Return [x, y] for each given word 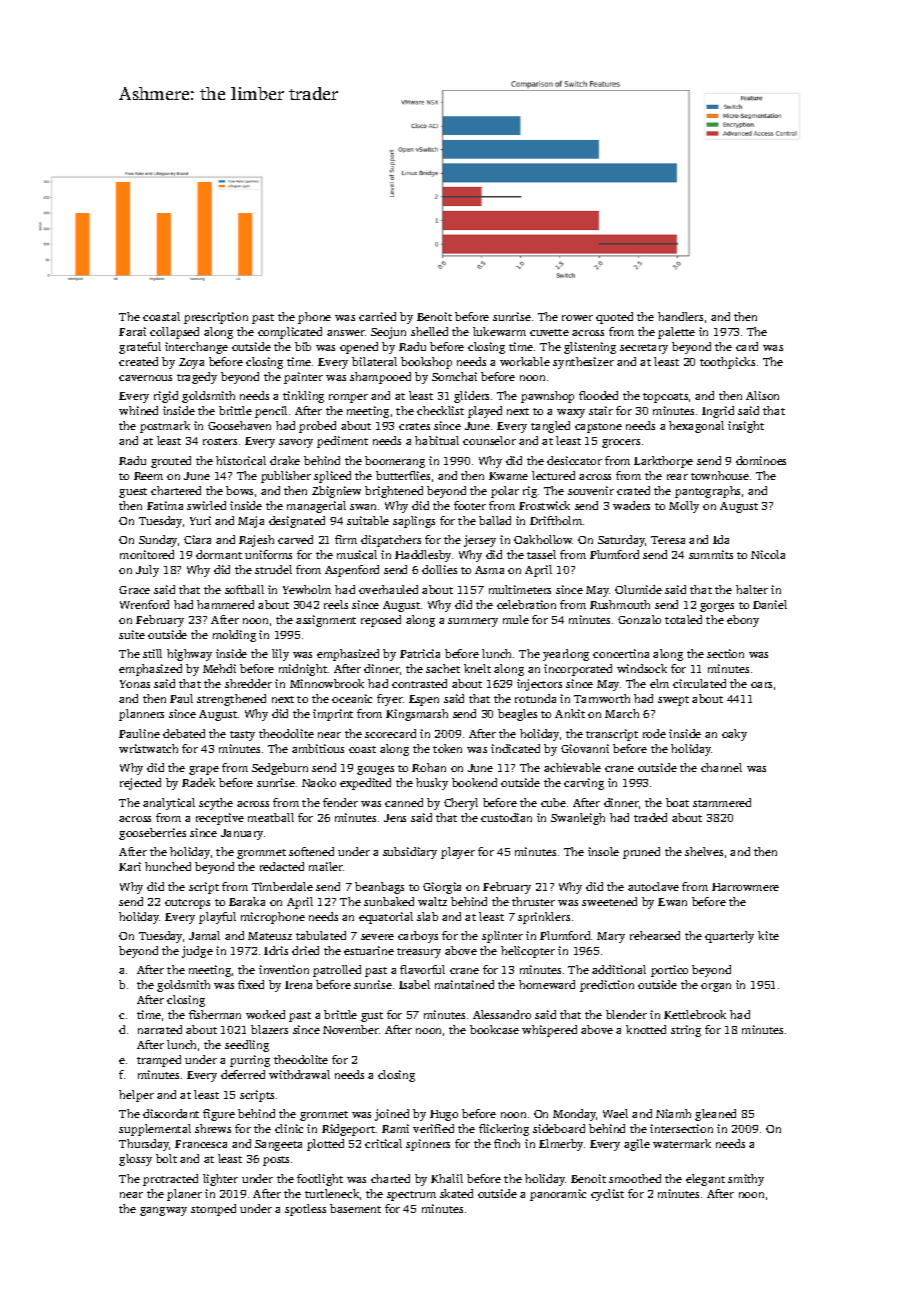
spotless [305, 1210]
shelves [704, 851]
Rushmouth [620, 604]
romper [348, 398]
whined [138, 410]
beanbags [379, 888]
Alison [762, 395]
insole [603, 851]
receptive [220, 819]
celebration [526, 604]
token [447, 748]
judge [197, 952]
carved [295, 539]
